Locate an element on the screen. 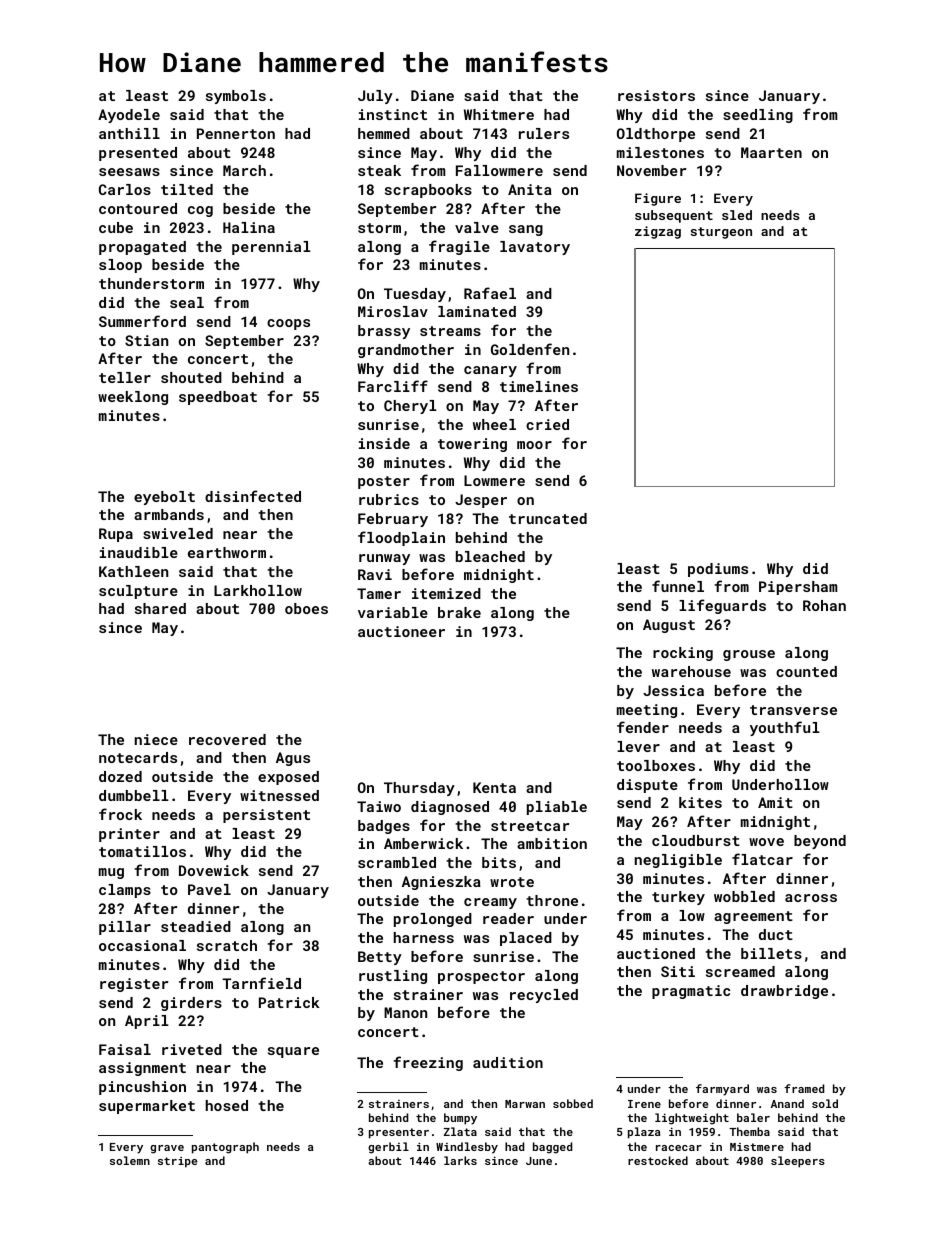 The height and width of the screenshot is (1233, 952). pliable is located at coordinates (557, 808).
